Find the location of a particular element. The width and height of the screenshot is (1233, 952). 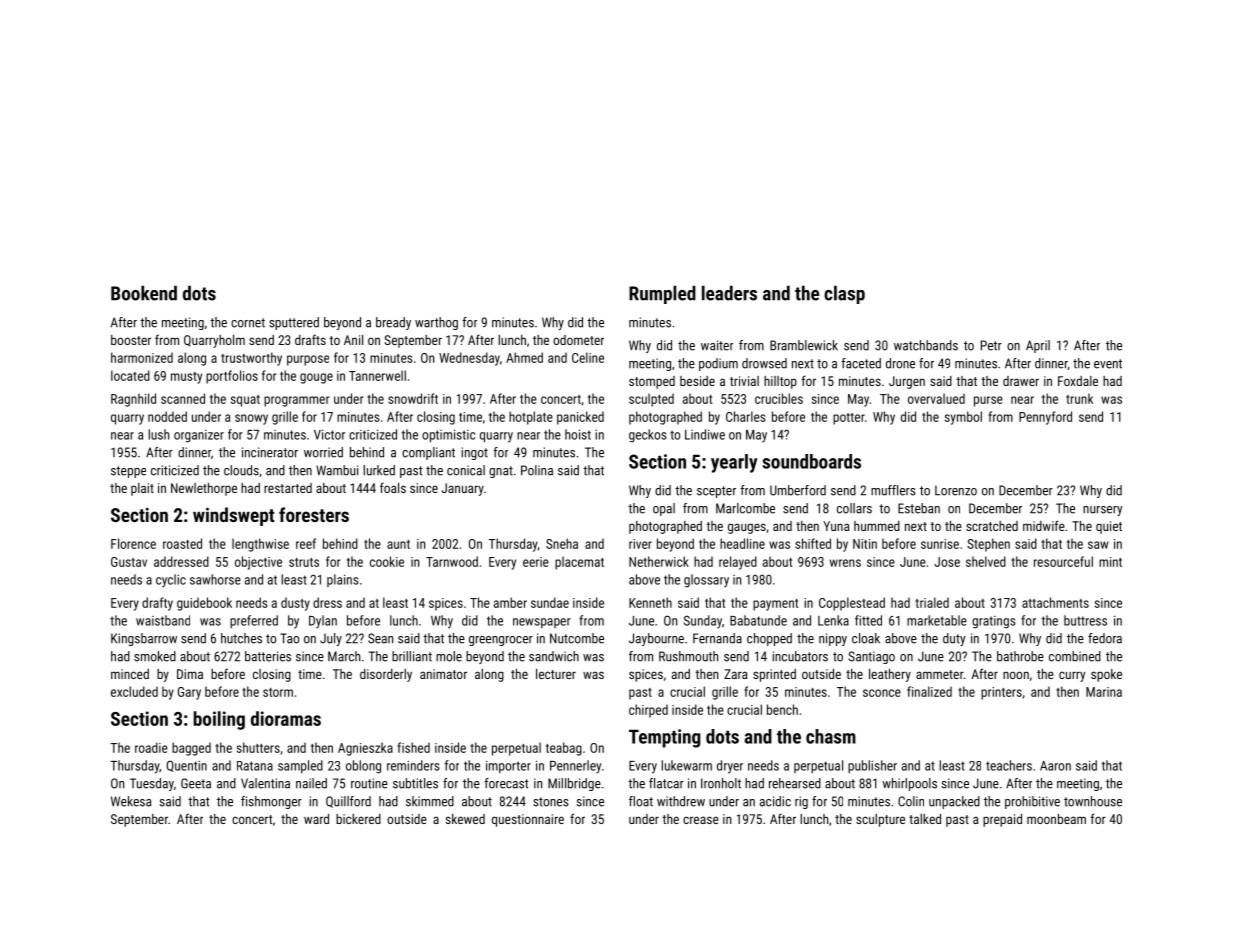

Rumpled is located at coordinates (662, 295).
